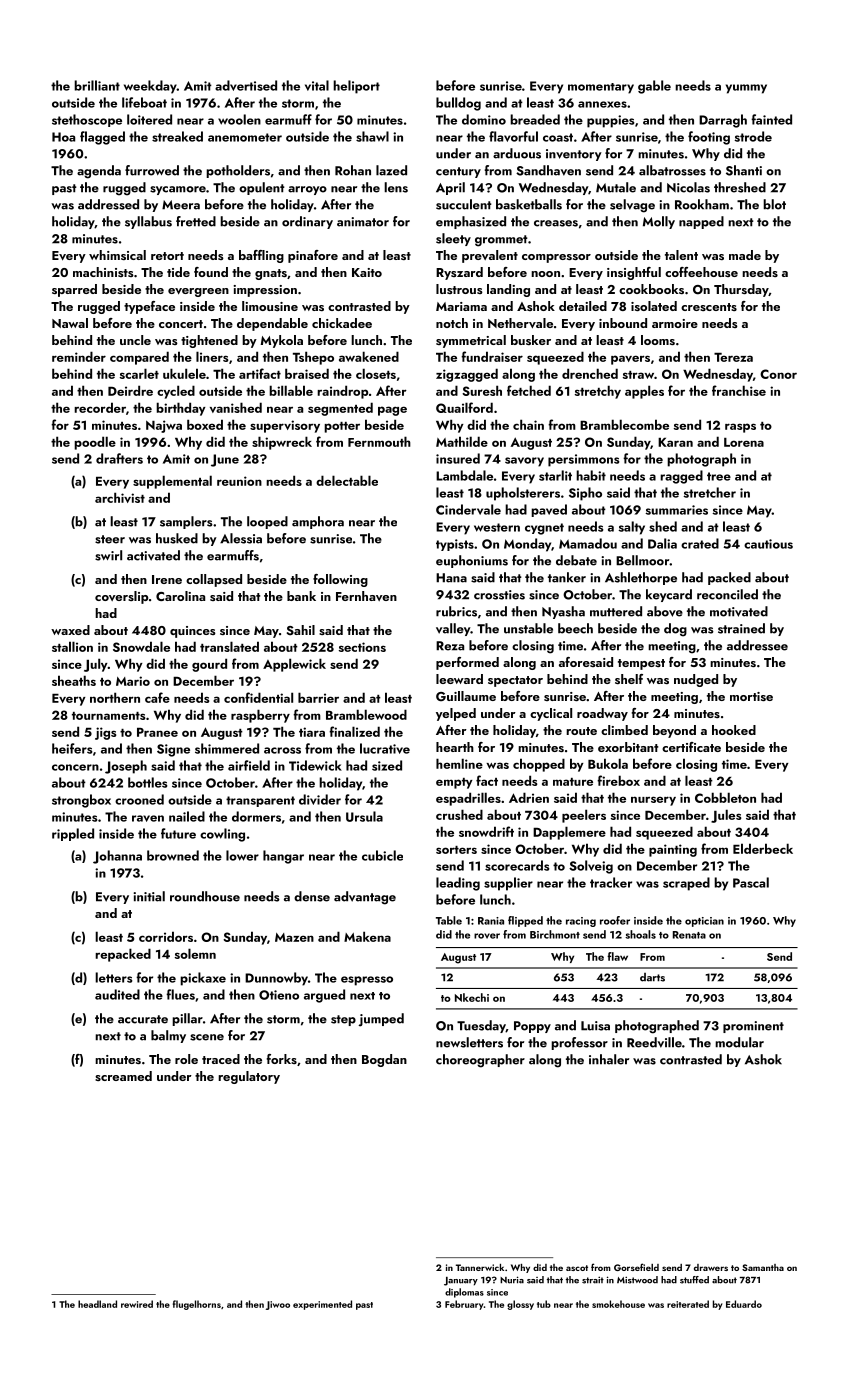 The height and width of the page is (1400, 849). Describe the element at coordinates (137, 1304) in the page. I see `rewired` at that location.
